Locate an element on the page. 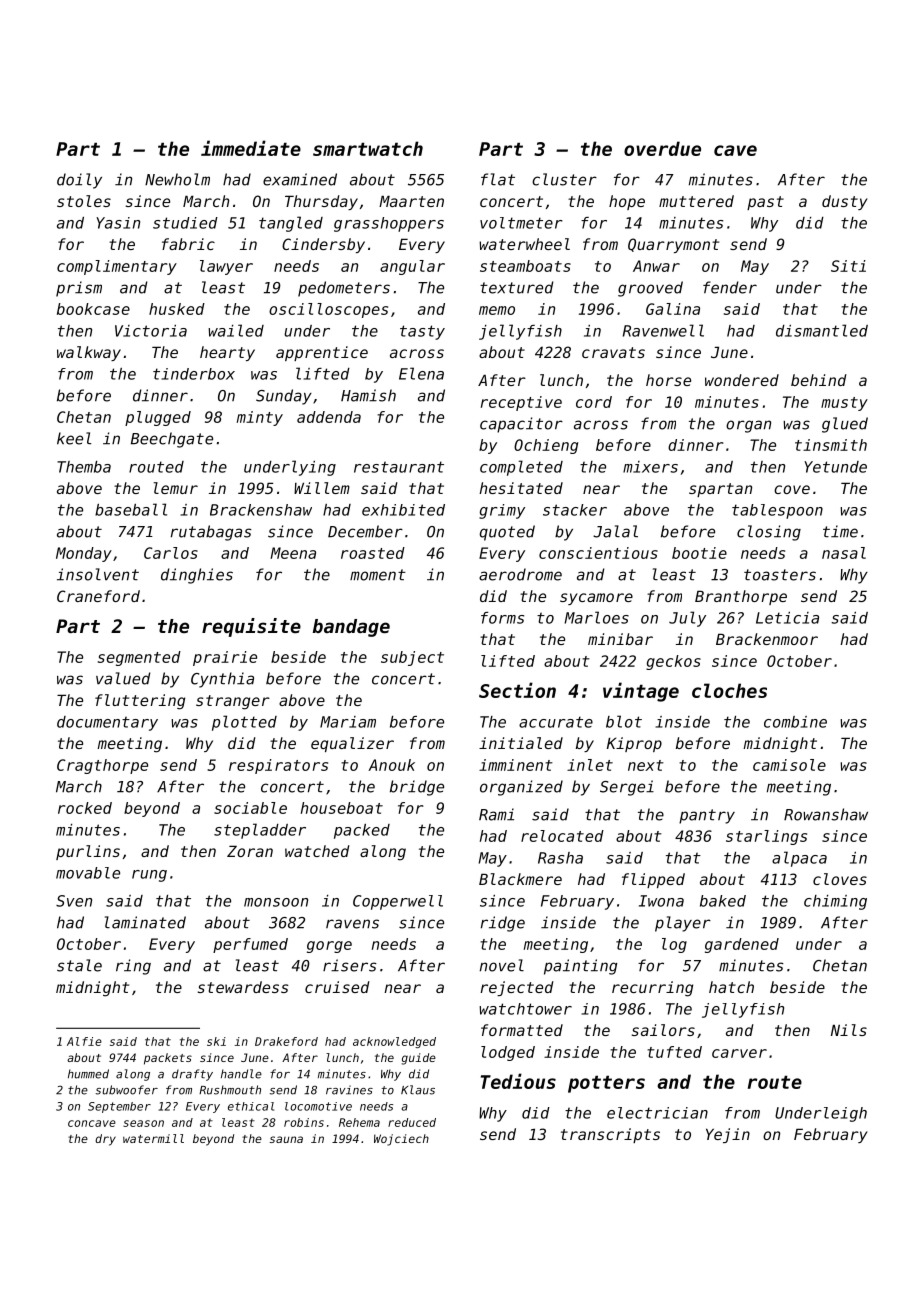  transcripts is located at coordinates (610, 1135).
